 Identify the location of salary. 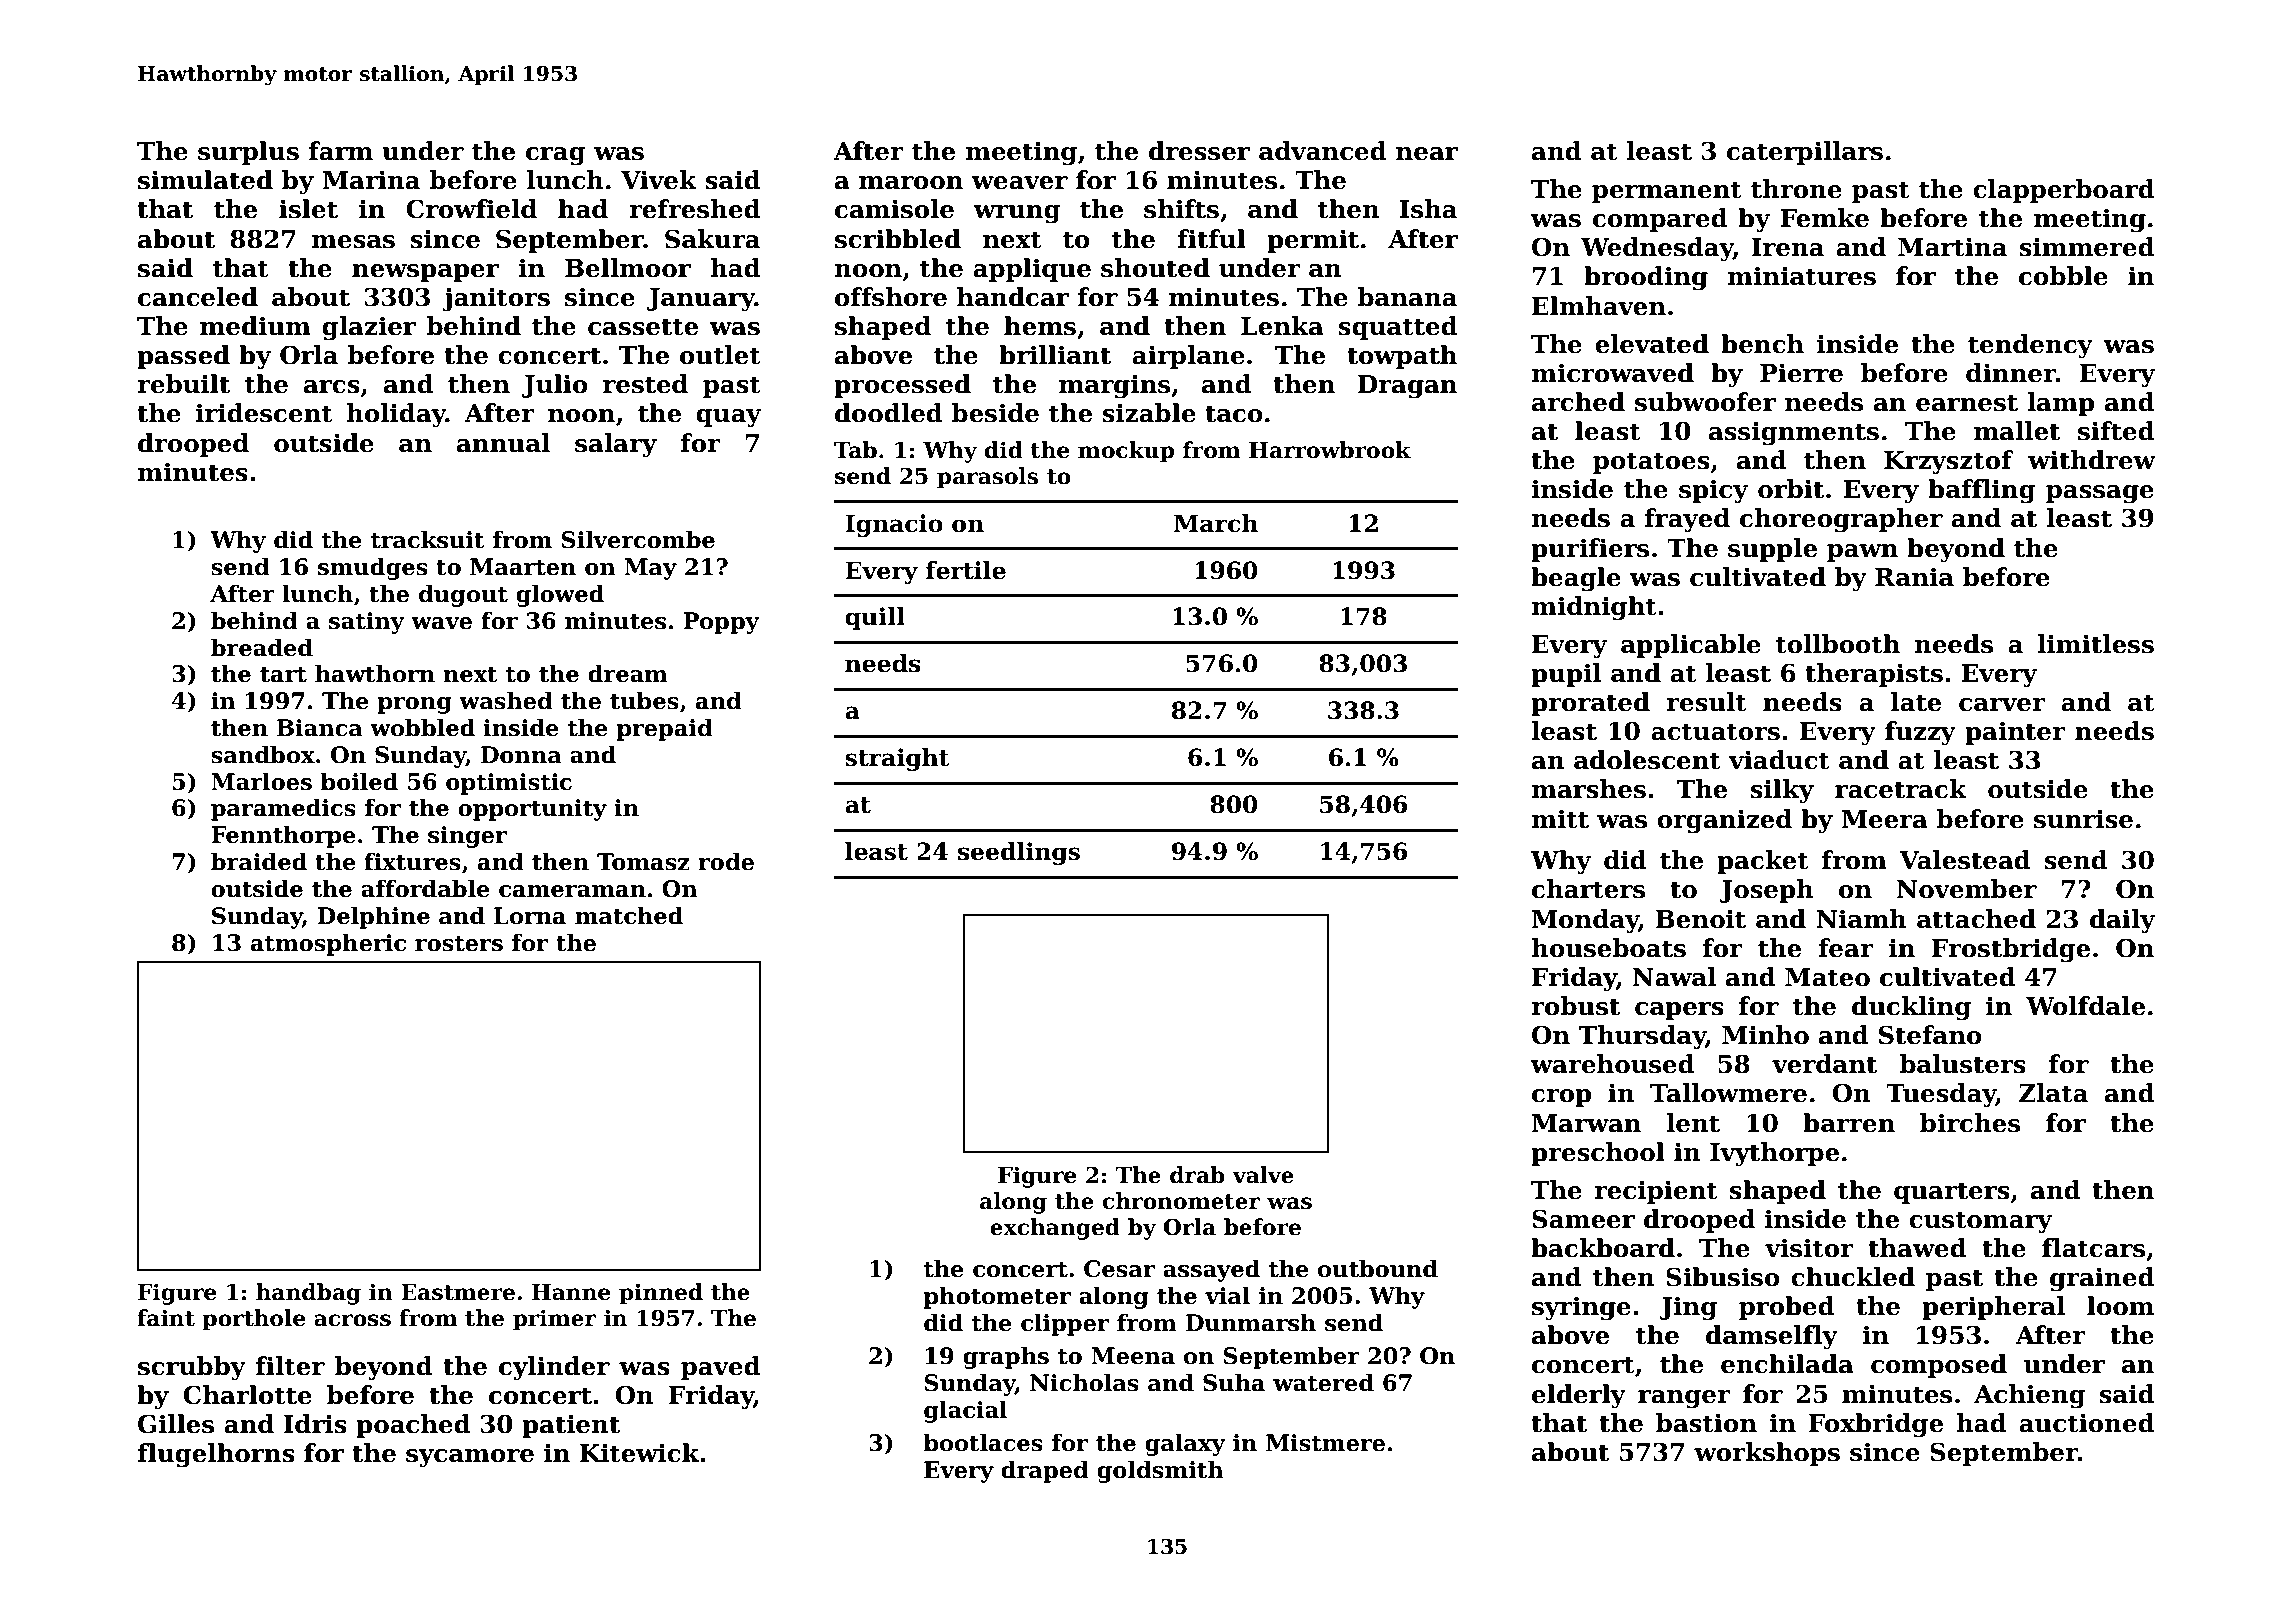
(616, 445).
